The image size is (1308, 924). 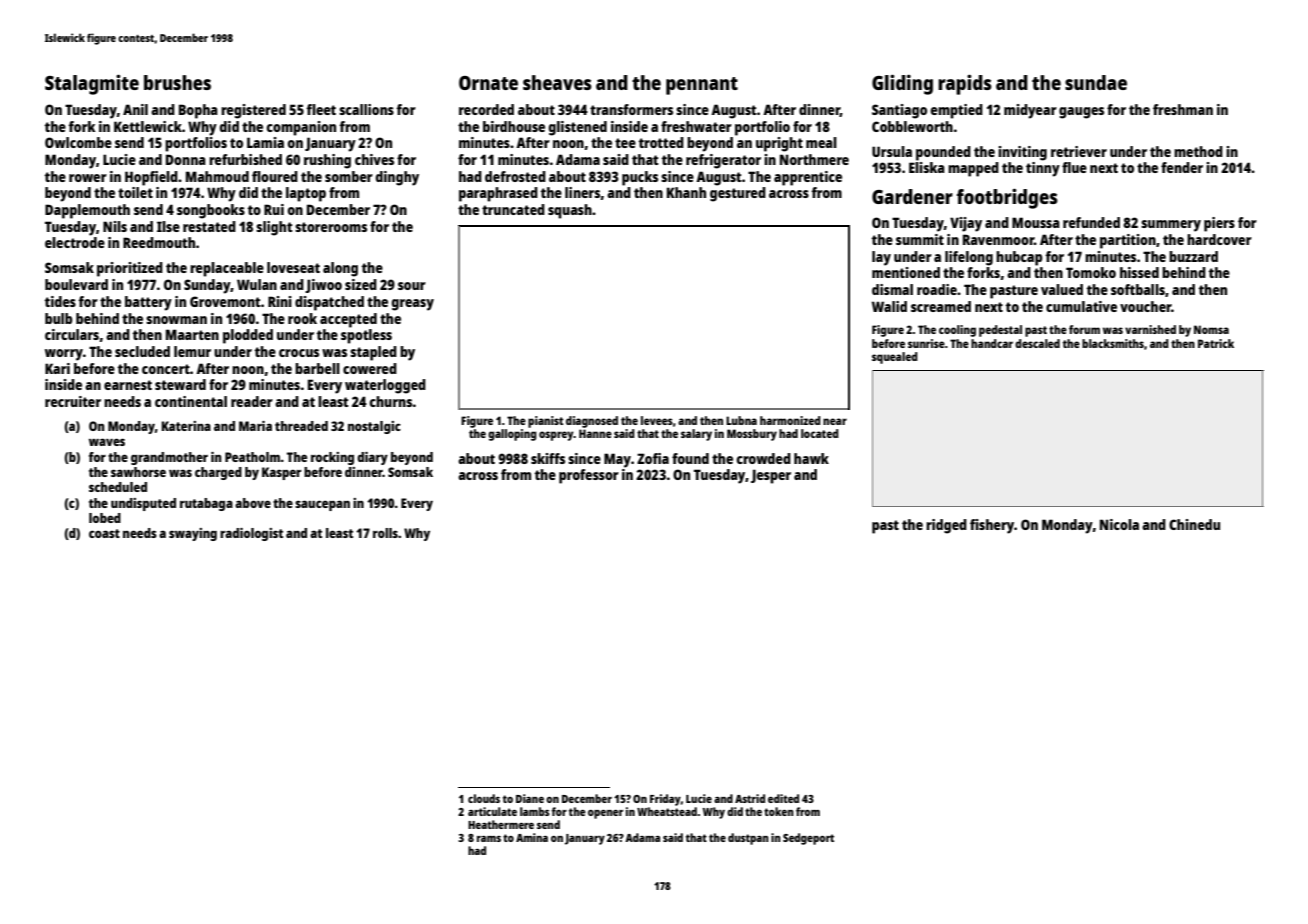 What do you see at coordinates (281, 473) in the page?
I see `Kasper` at bounding box center [281, 473].
